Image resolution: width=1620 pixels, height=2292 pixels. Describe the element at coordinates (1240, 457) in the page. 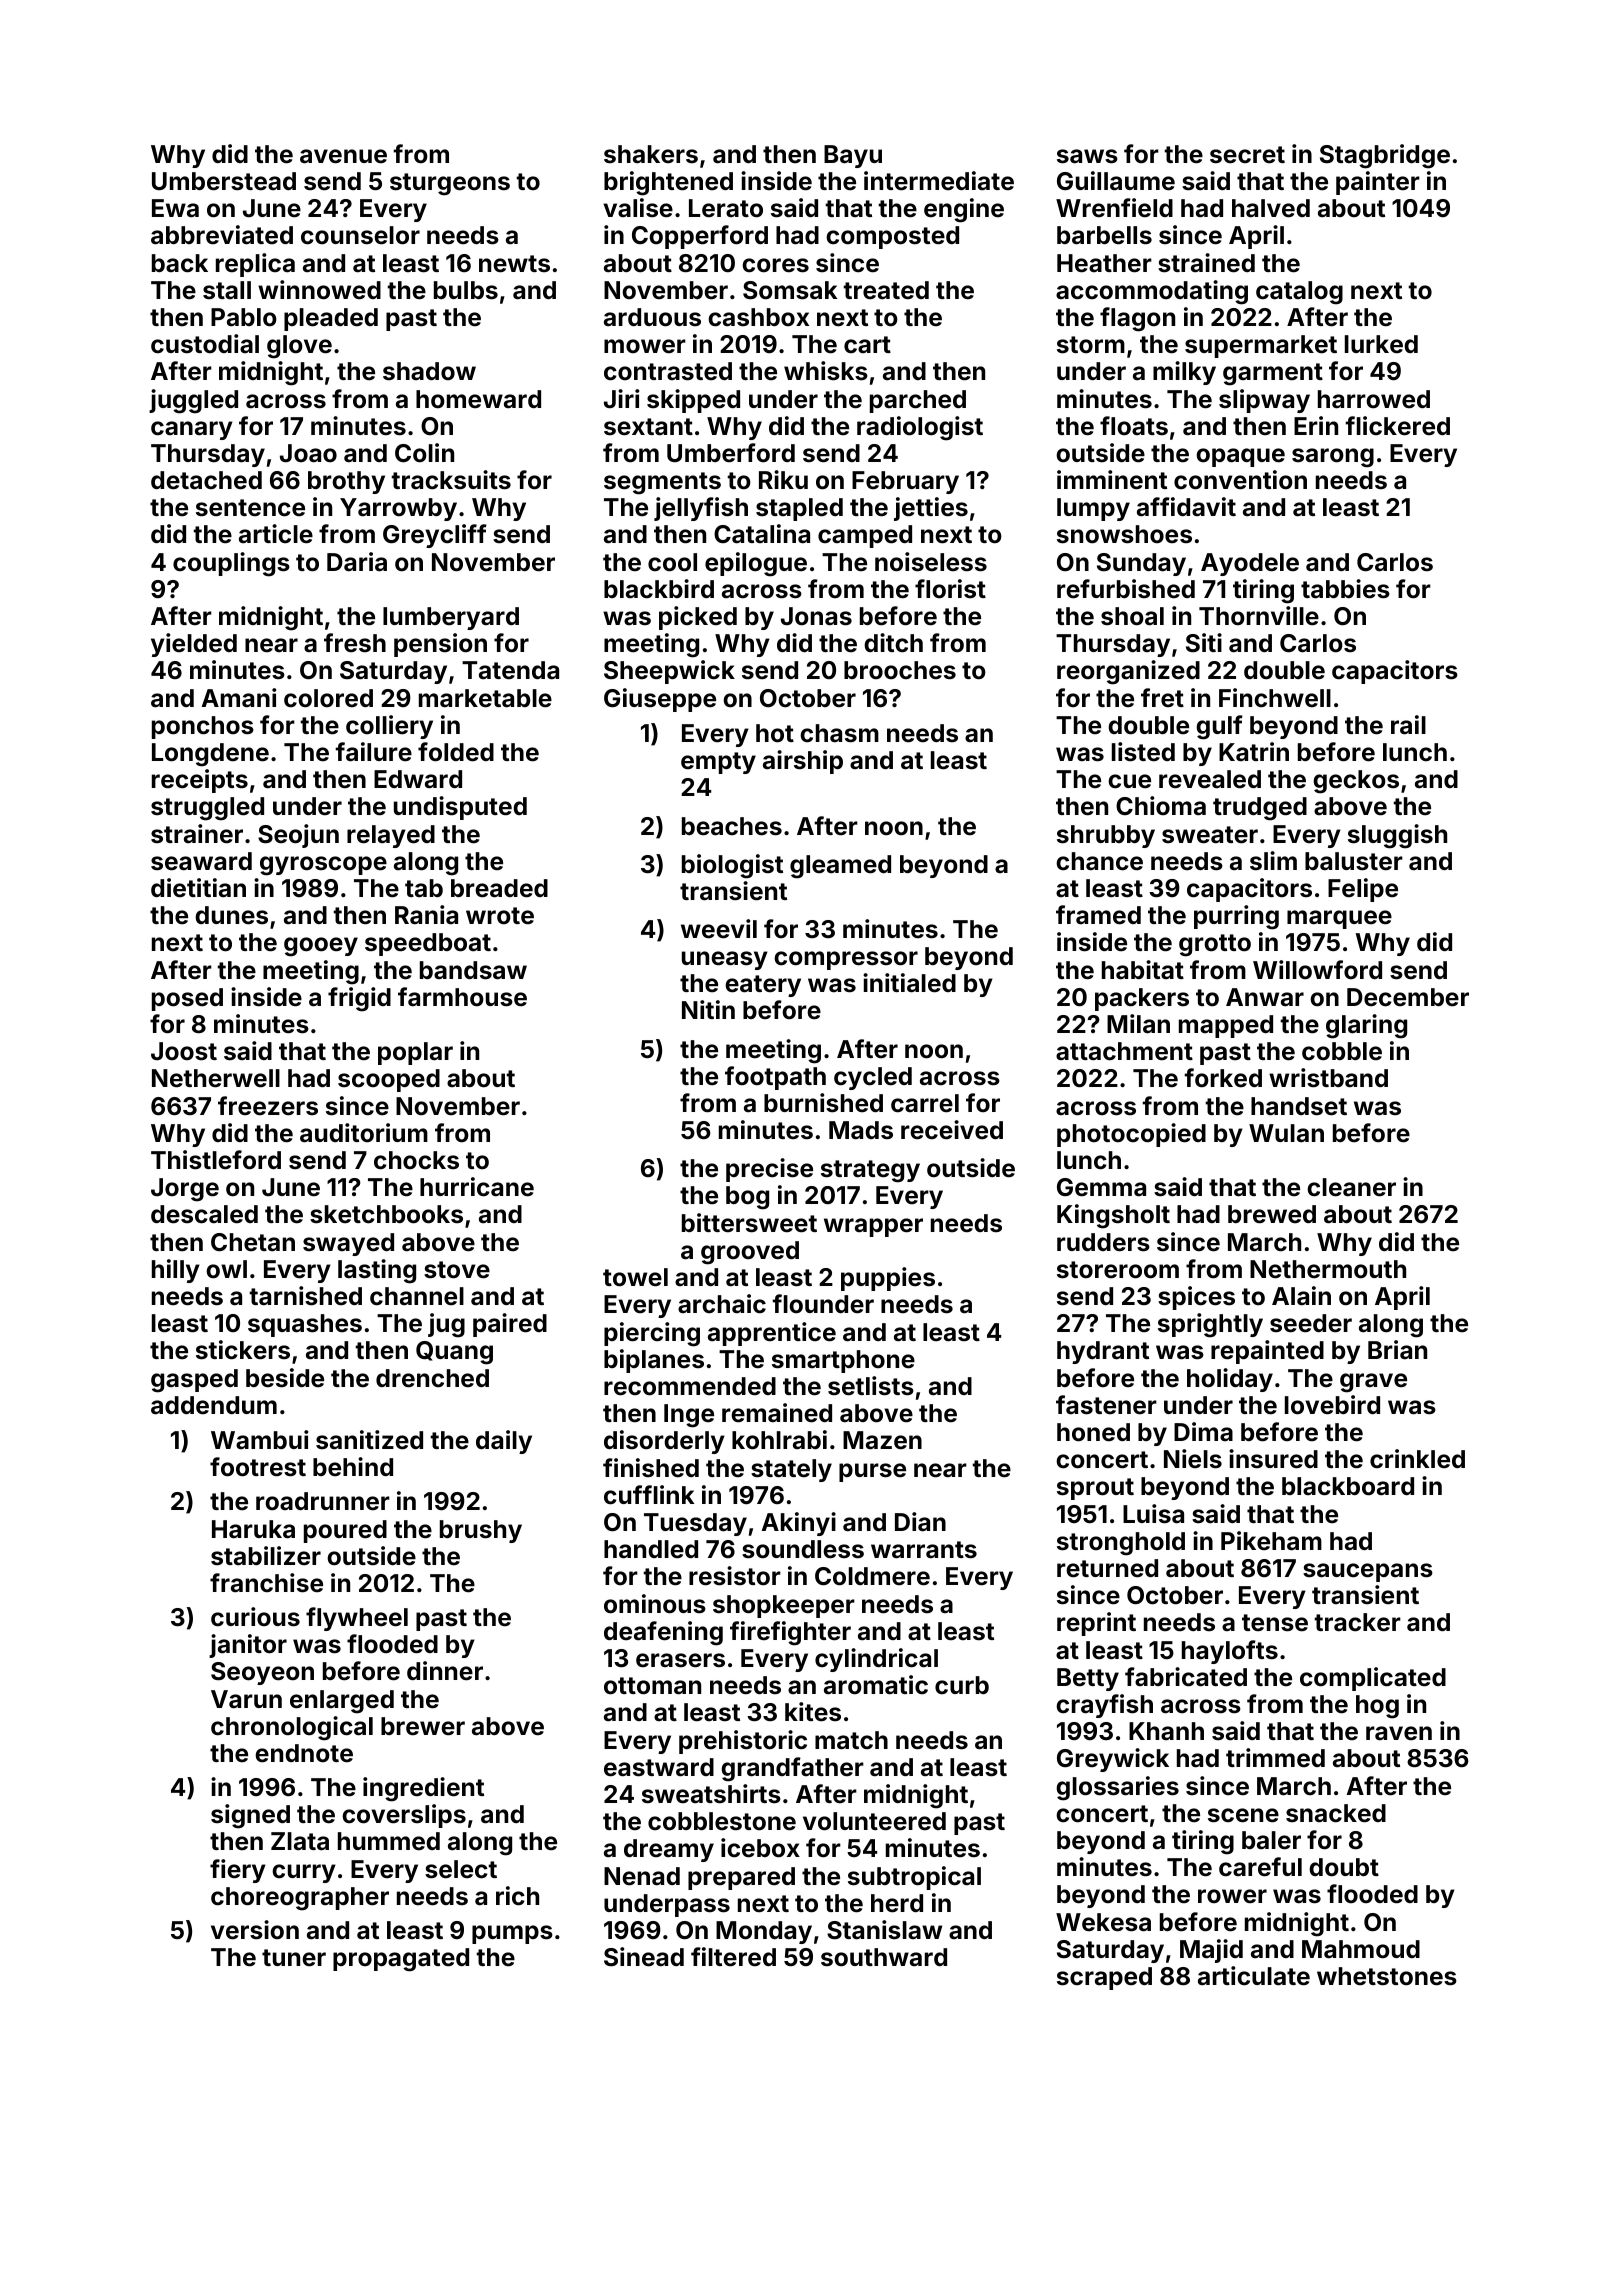

I see `opaque` at that location.
